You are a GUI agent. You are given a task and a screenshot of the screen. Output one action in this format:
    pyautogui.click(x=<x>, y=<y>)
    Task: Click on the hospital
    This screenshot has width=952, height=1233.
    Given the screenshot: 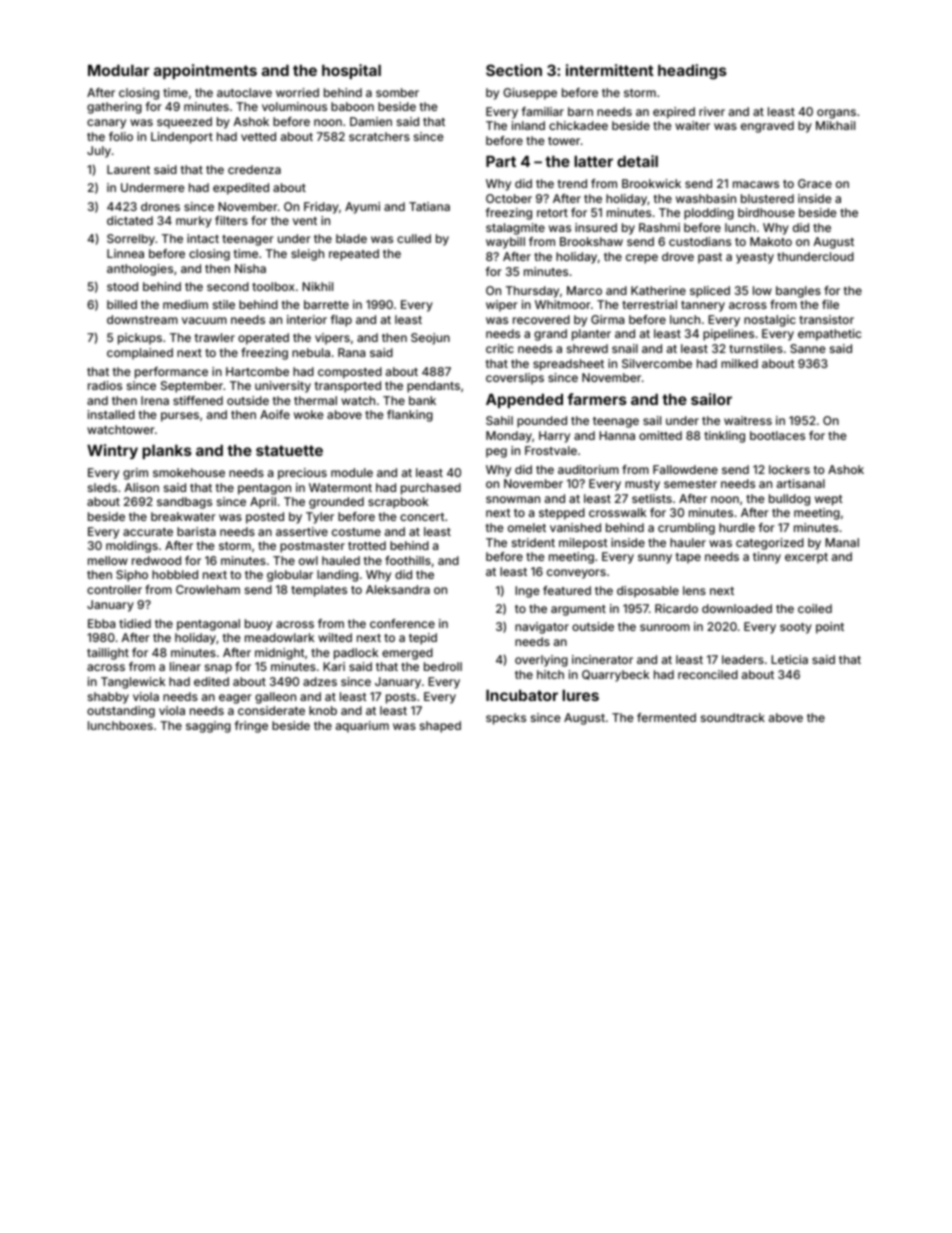 What is the action you would take?
    pyautogui.click(x=351, y=71)
